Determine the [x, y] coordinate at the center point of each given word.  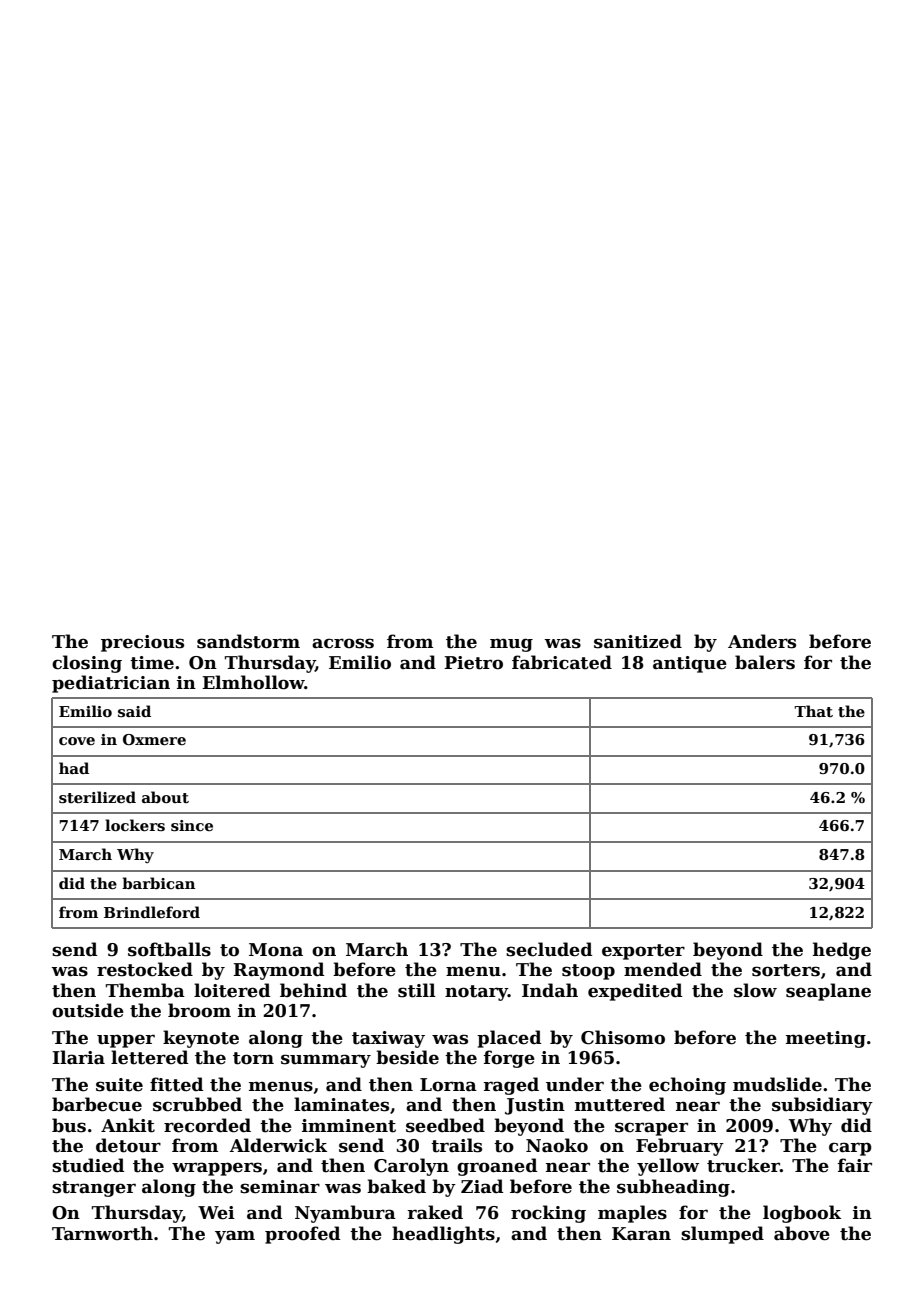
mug [511, 645]
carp [850, 1149]
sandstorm [248, 641]
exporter [643, 952]
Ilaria [78, 1057]
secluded [549, 949]
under [575, 1084]
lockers [135, 825]
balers [765, 662]
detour [128, 1145]
